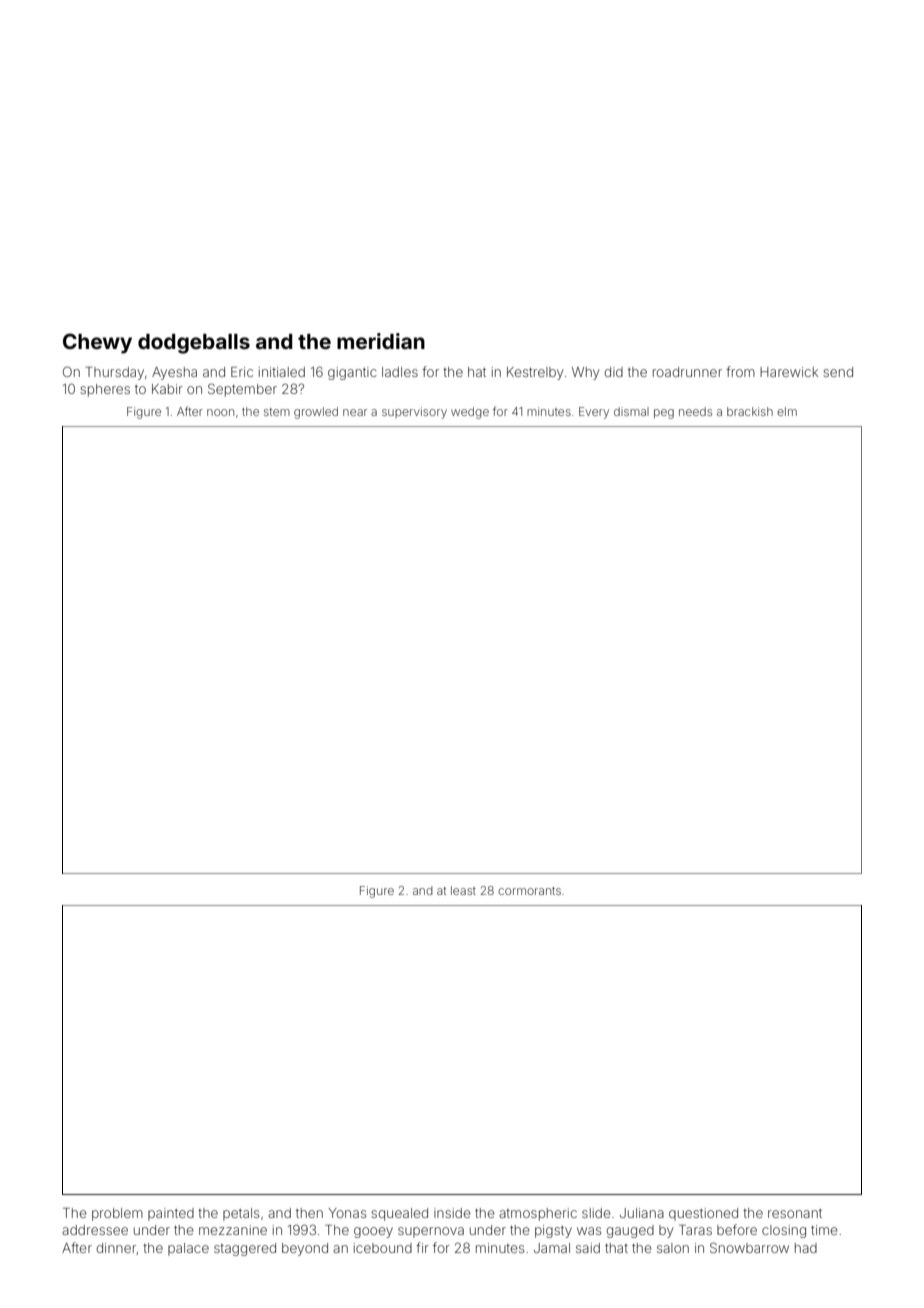 The width and height of the screenshot is (924, 1308). What do you see at coordinates (220, 412) in the screenshot?
I see `noon` at bounding box center [220, 412].
